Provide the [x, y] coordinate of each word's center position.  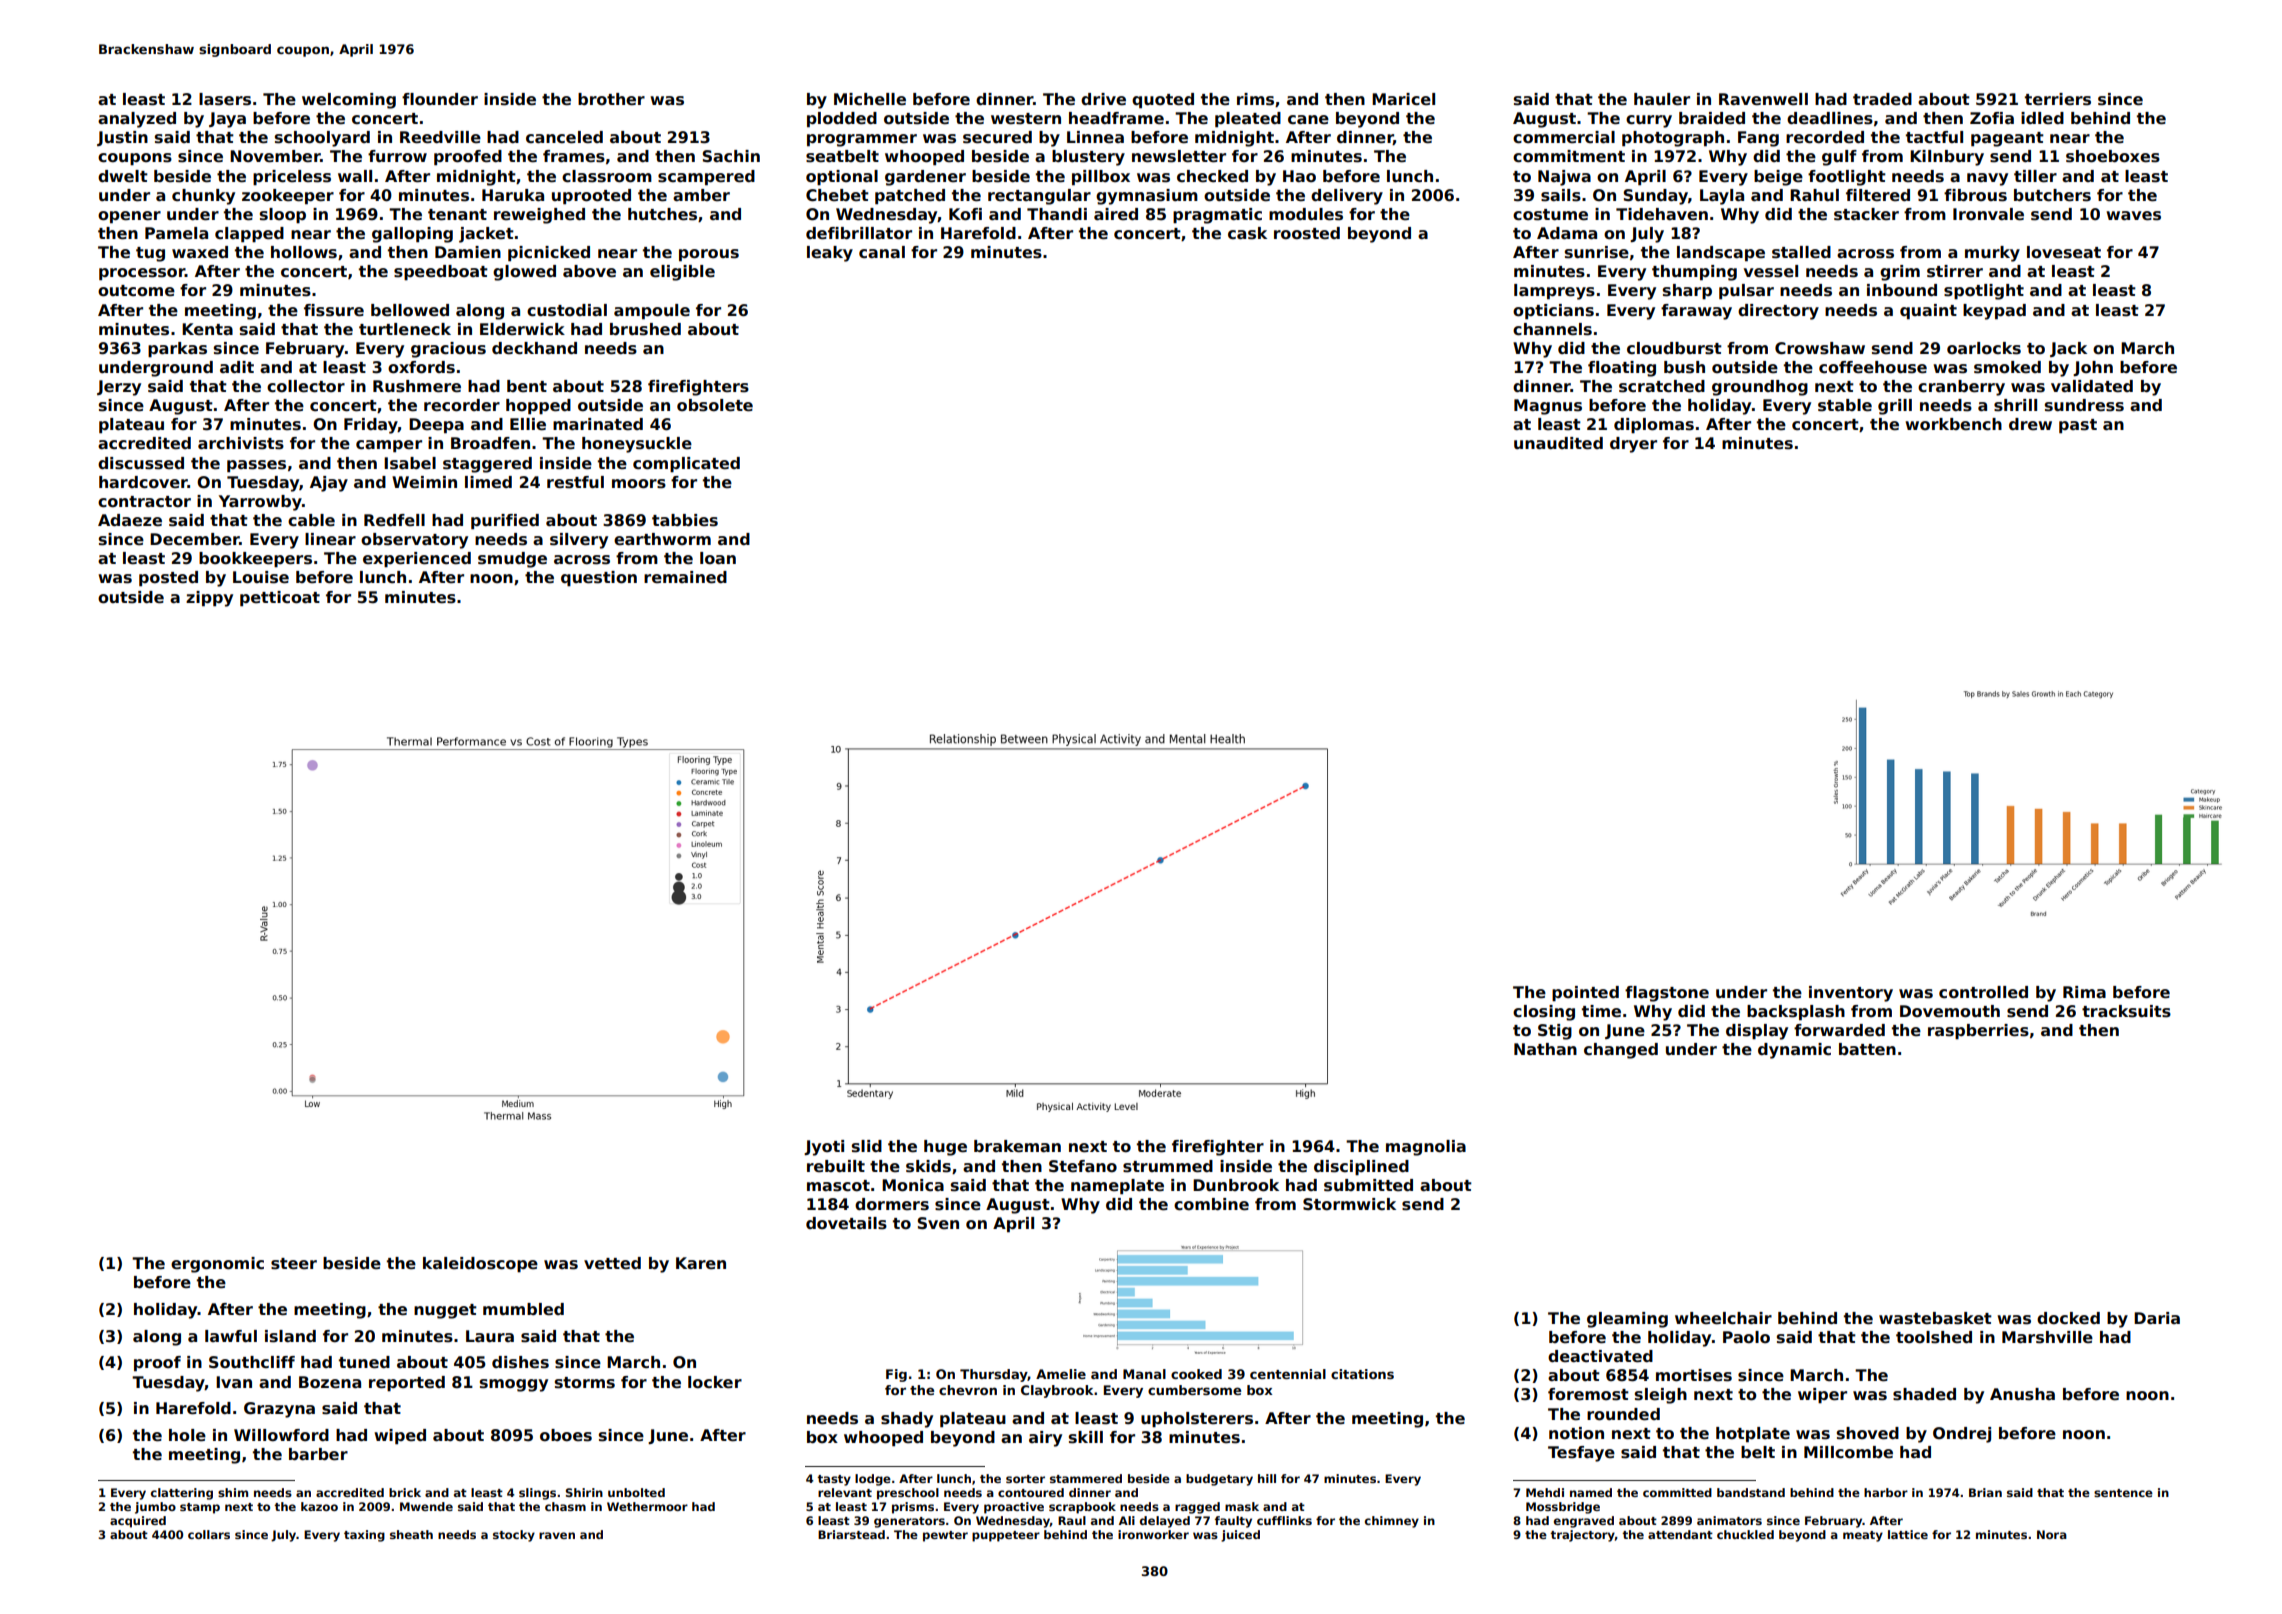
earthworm [662, 539]
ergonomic [217, 1265]
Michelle [870, 99]
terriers [2058, 99]
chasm [565, 1506]
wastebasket [1935, 1318]
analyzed [137, 120]
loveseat [2064, 252]
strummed [1168, 1166]
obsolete [715, 405]
